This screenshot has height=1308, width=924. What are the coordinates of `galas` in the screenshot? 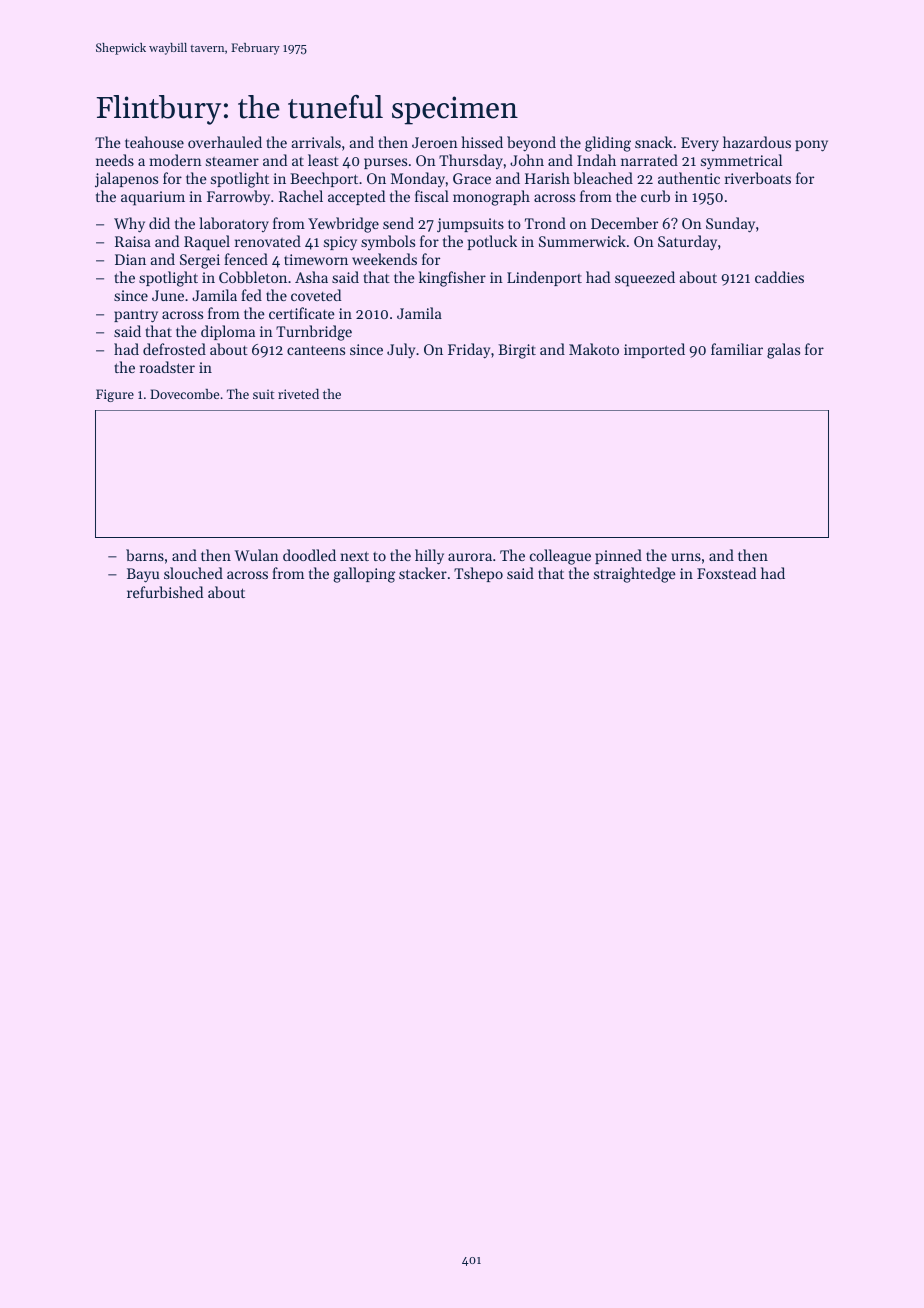 It's located at (783, 351).
